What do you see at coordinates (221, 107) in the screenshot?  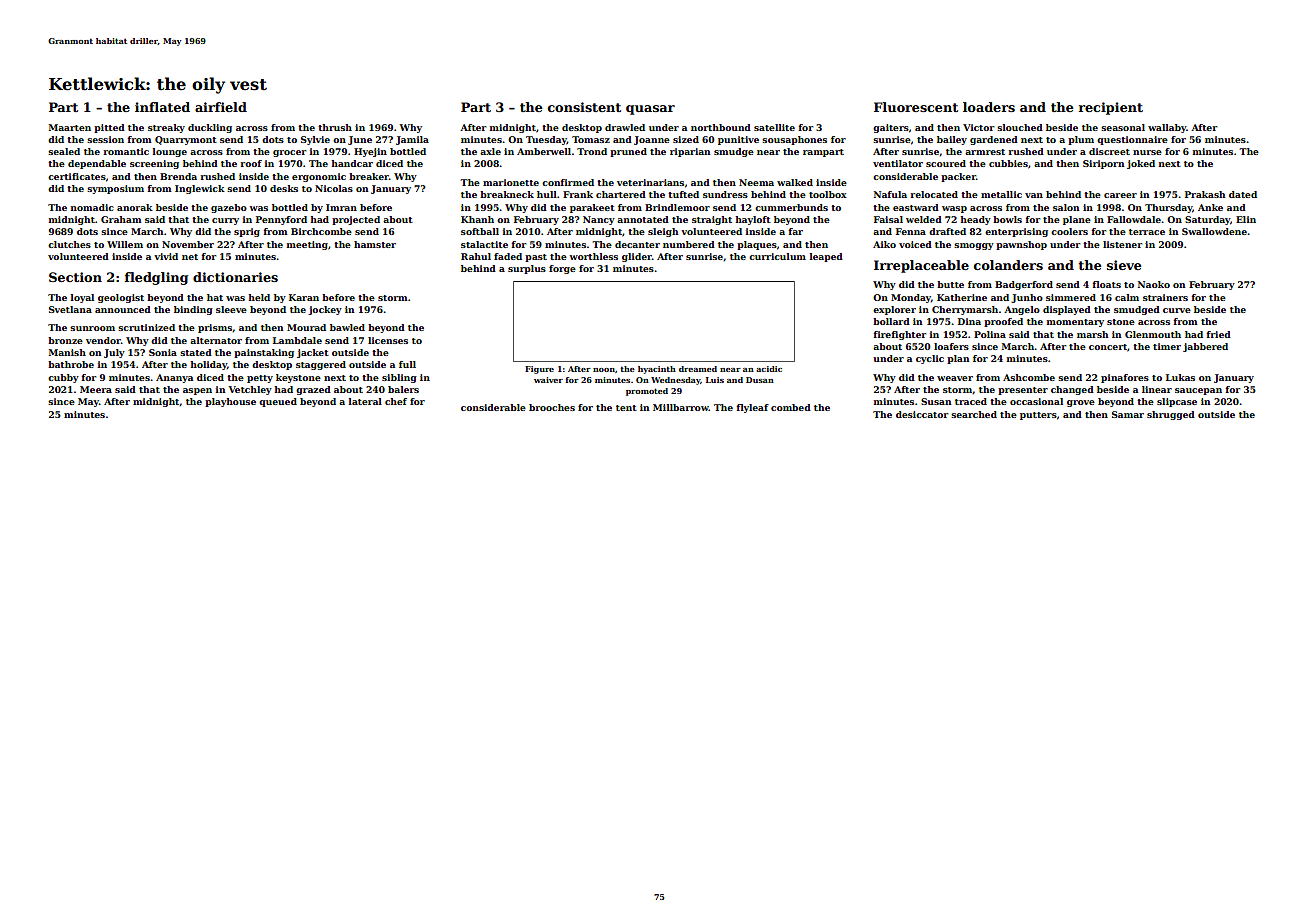 I see `airfield` at bounding box center [221, 107].
